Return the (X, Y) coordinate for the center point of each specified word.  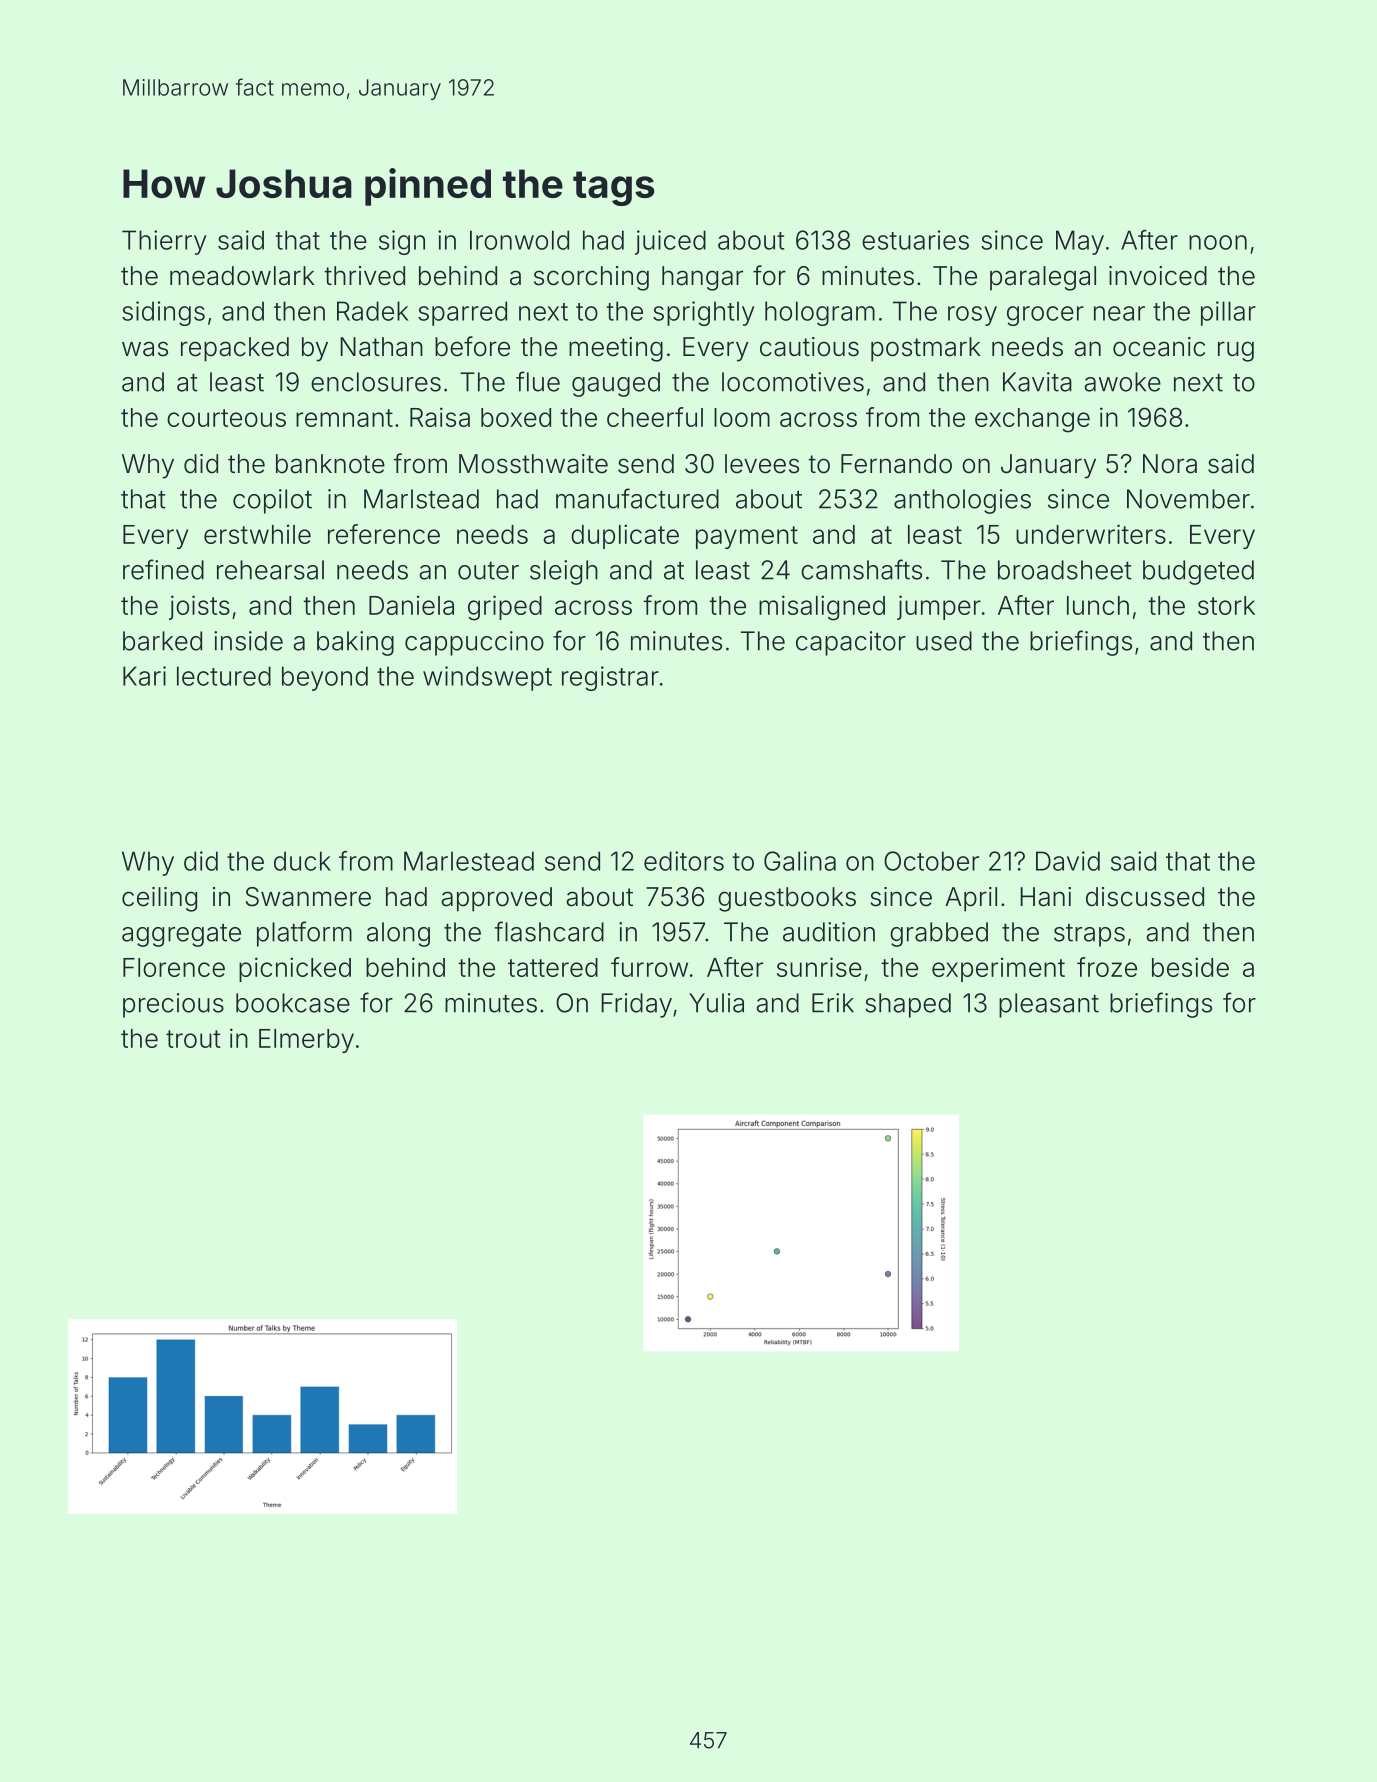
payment (747, 537)
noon (1218, 242)
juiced (670, 242)
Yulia (716, 1003)
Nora (1170, 464)
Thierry (164, 242)
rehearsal (270, 570)
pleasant (1049, 1005)
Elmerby (306, 1041)
